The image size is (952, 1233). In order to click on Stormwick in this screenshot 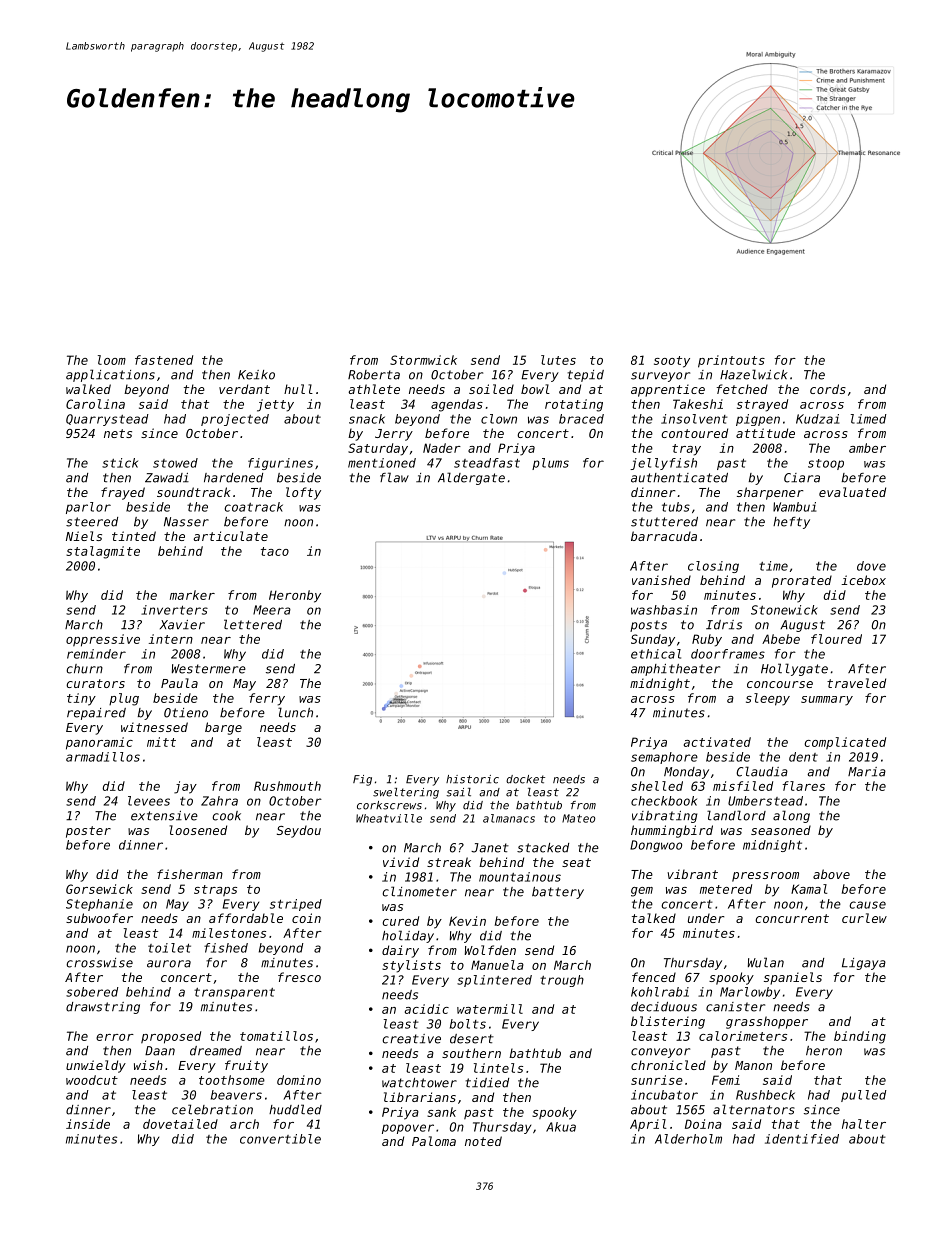, I will do `click(423, 360)`.
